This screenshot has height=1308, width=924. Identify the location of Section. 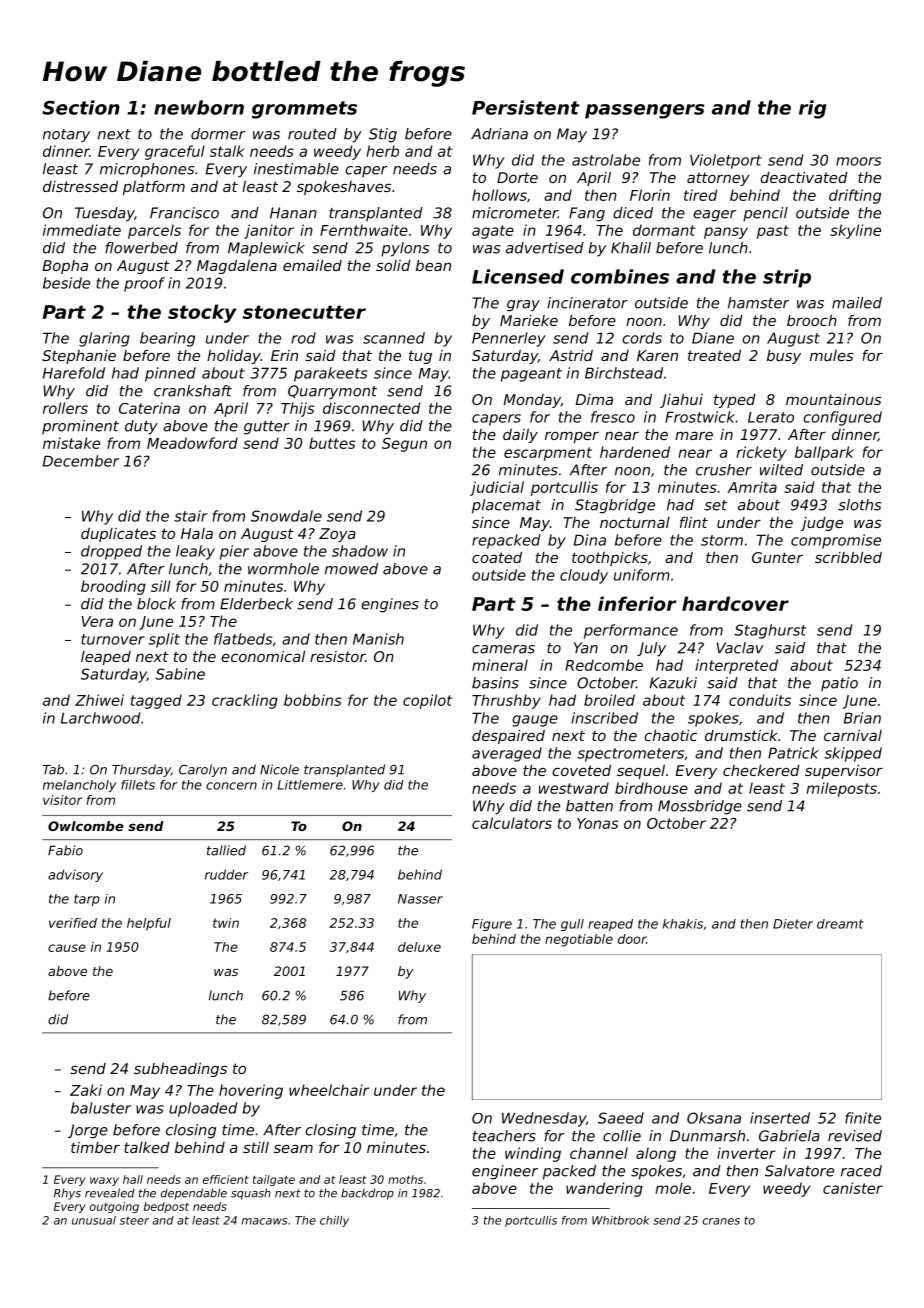
(81, 107).
